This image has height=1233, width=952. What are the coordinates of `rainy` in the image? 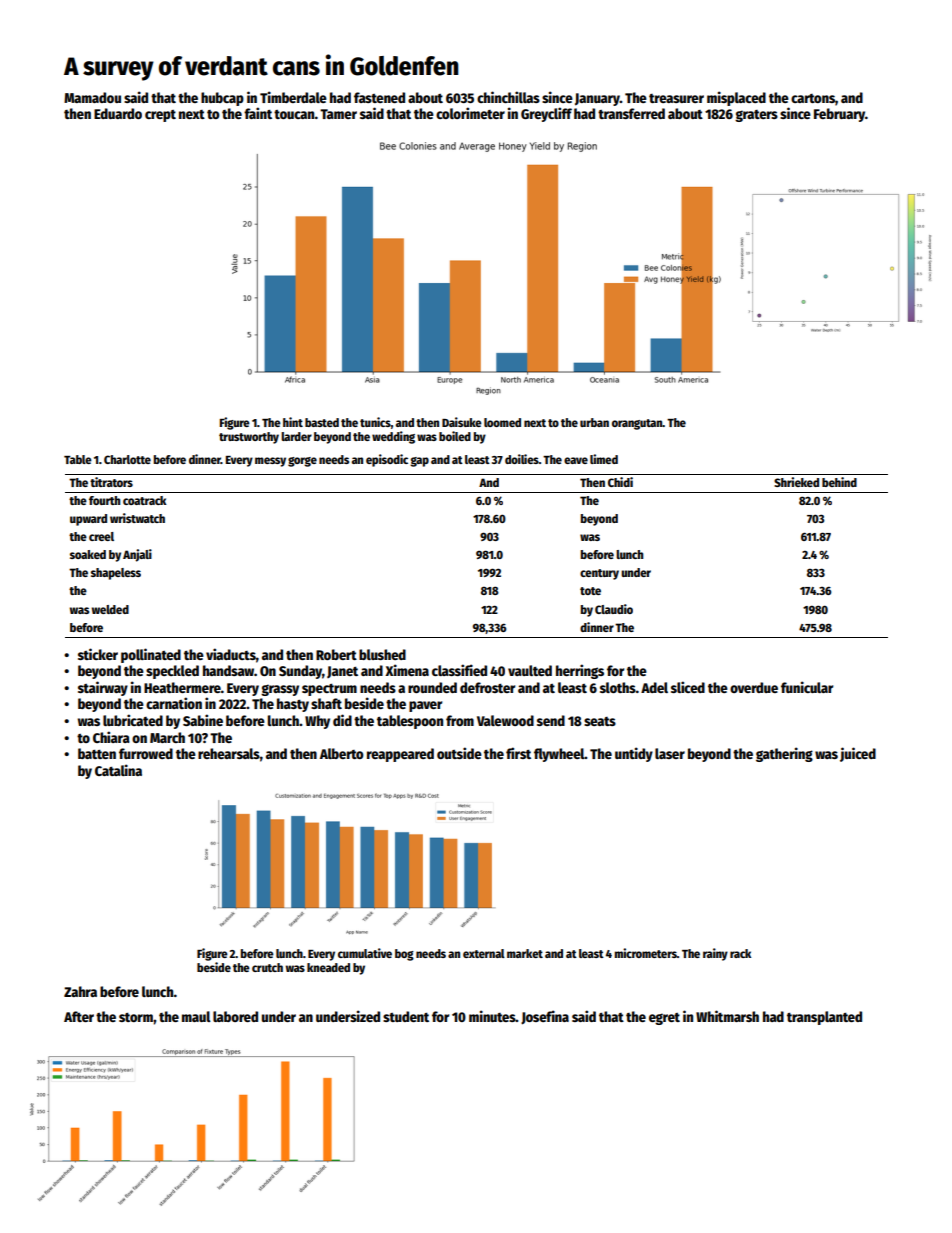 It's located at (715, 954).
